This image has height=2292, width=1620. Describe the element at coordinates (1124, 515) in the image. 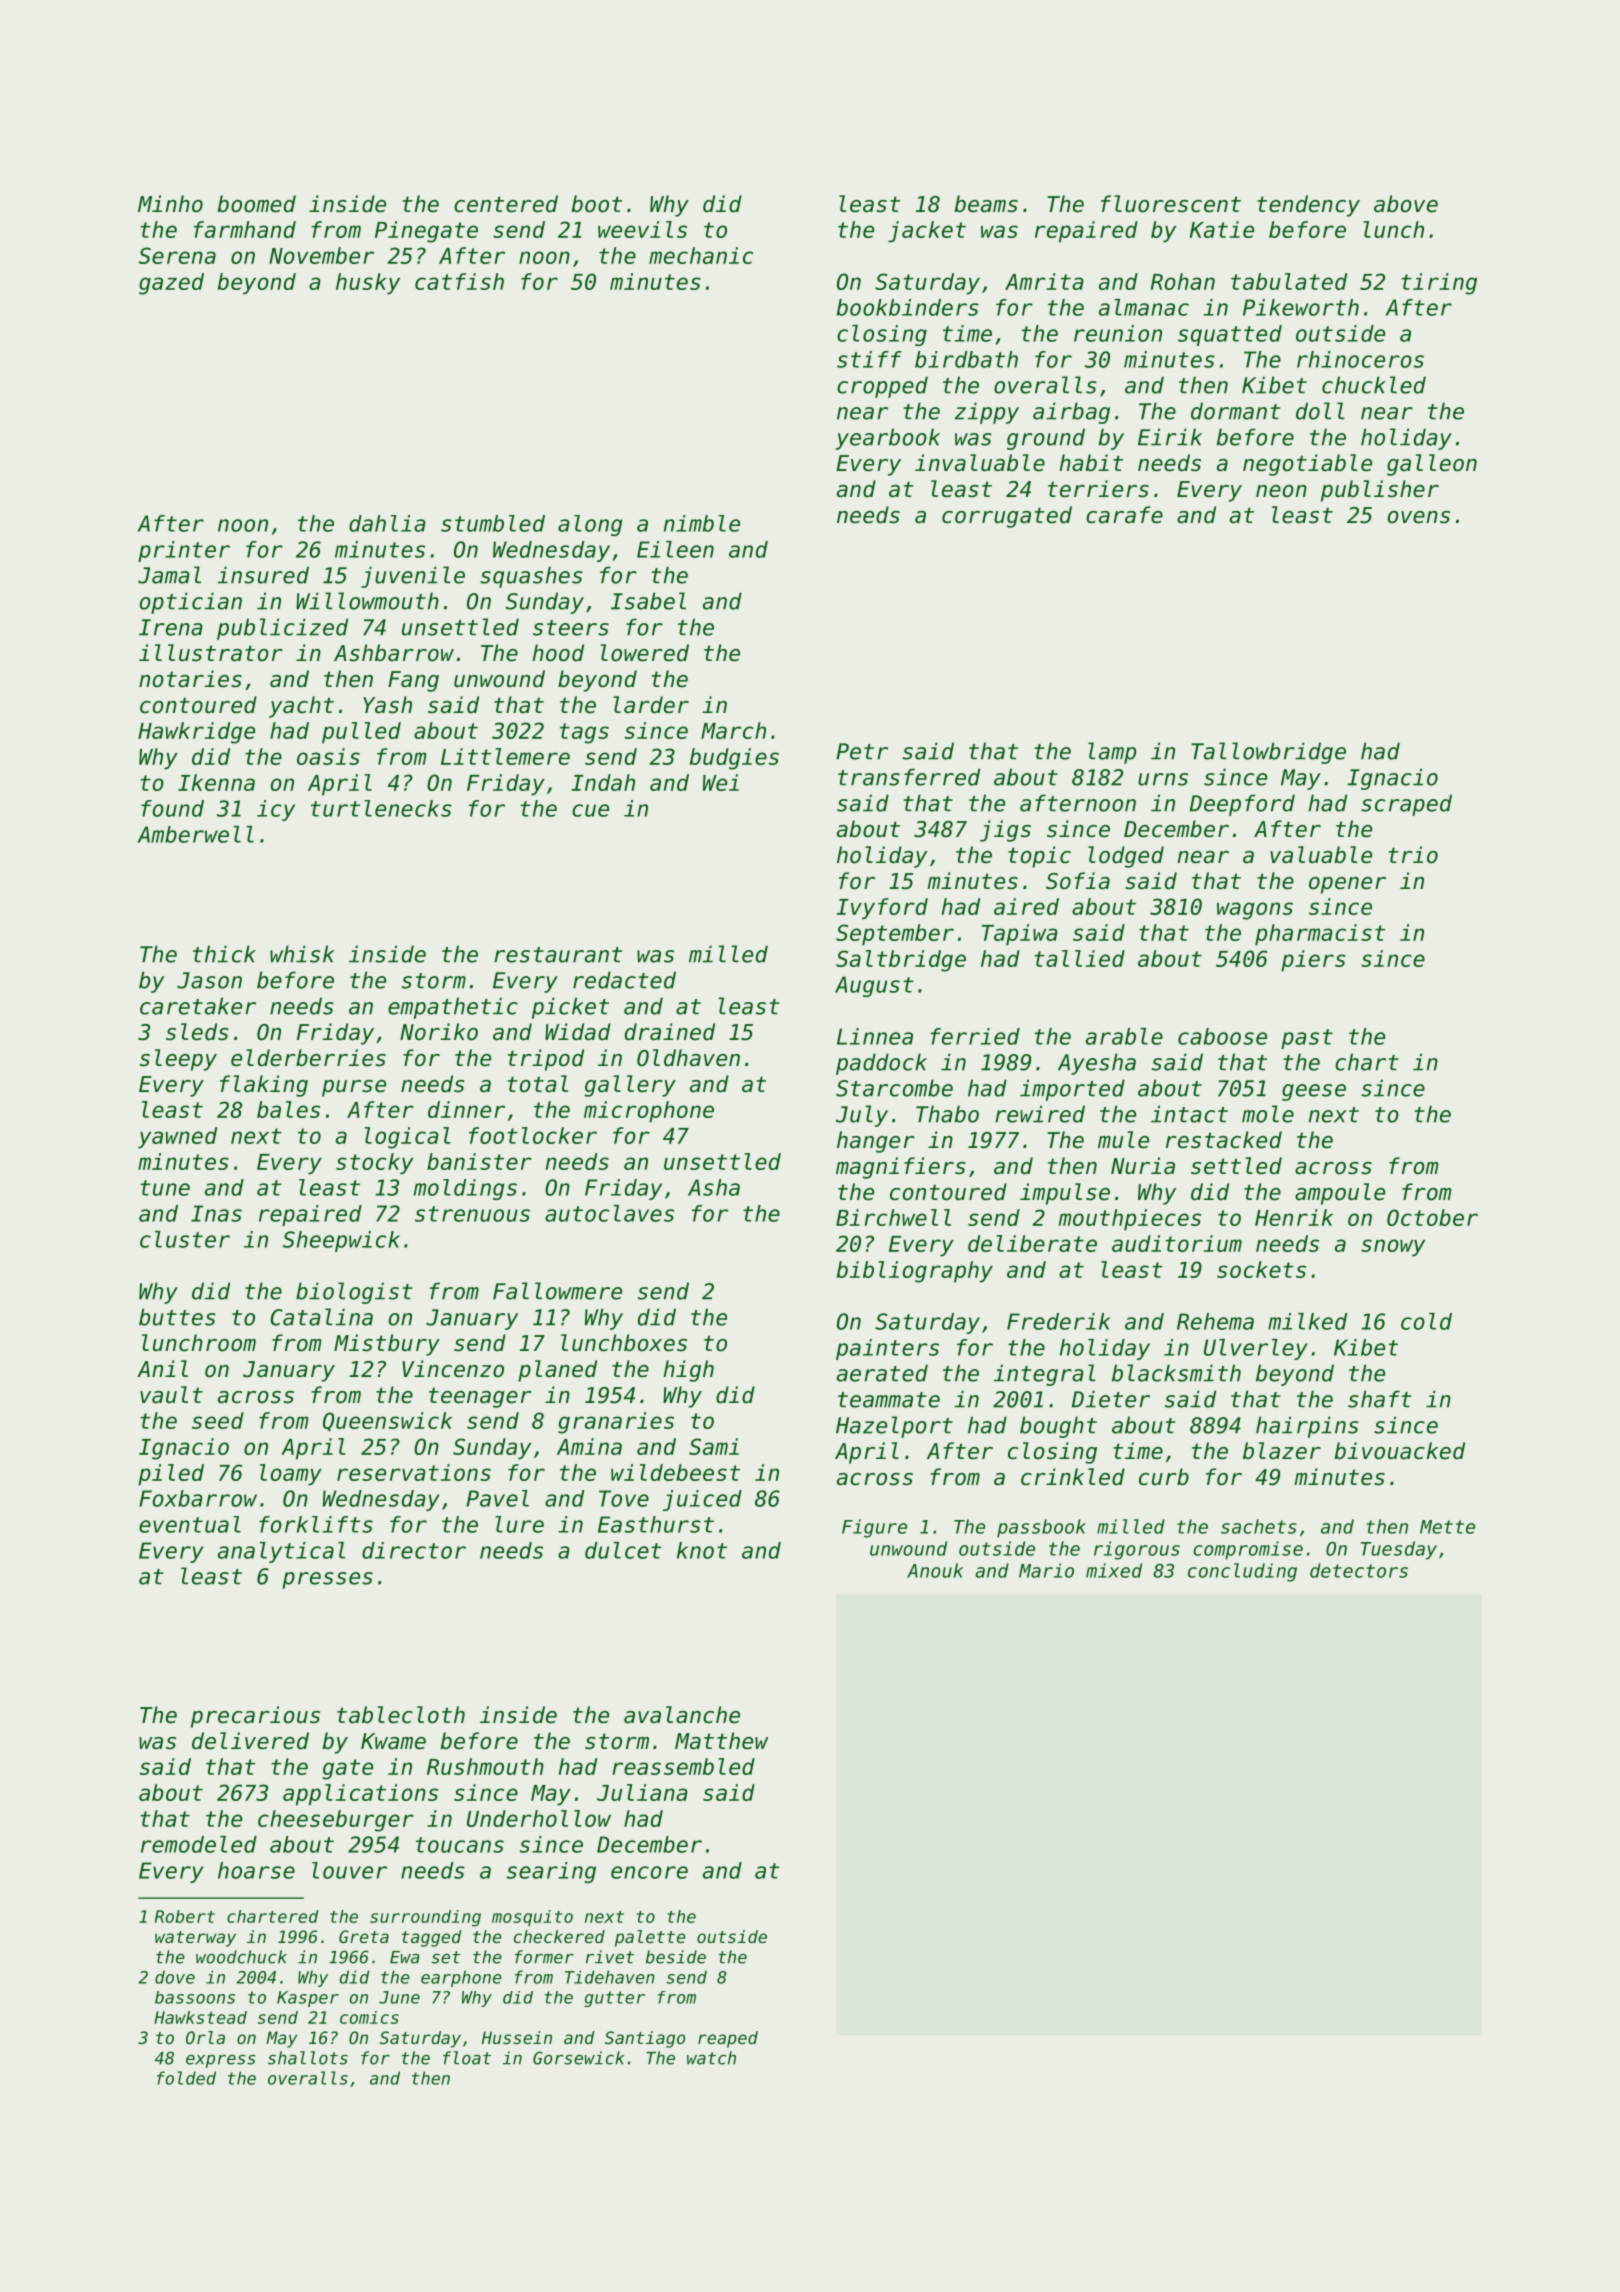

I see `carafe` at that location.
